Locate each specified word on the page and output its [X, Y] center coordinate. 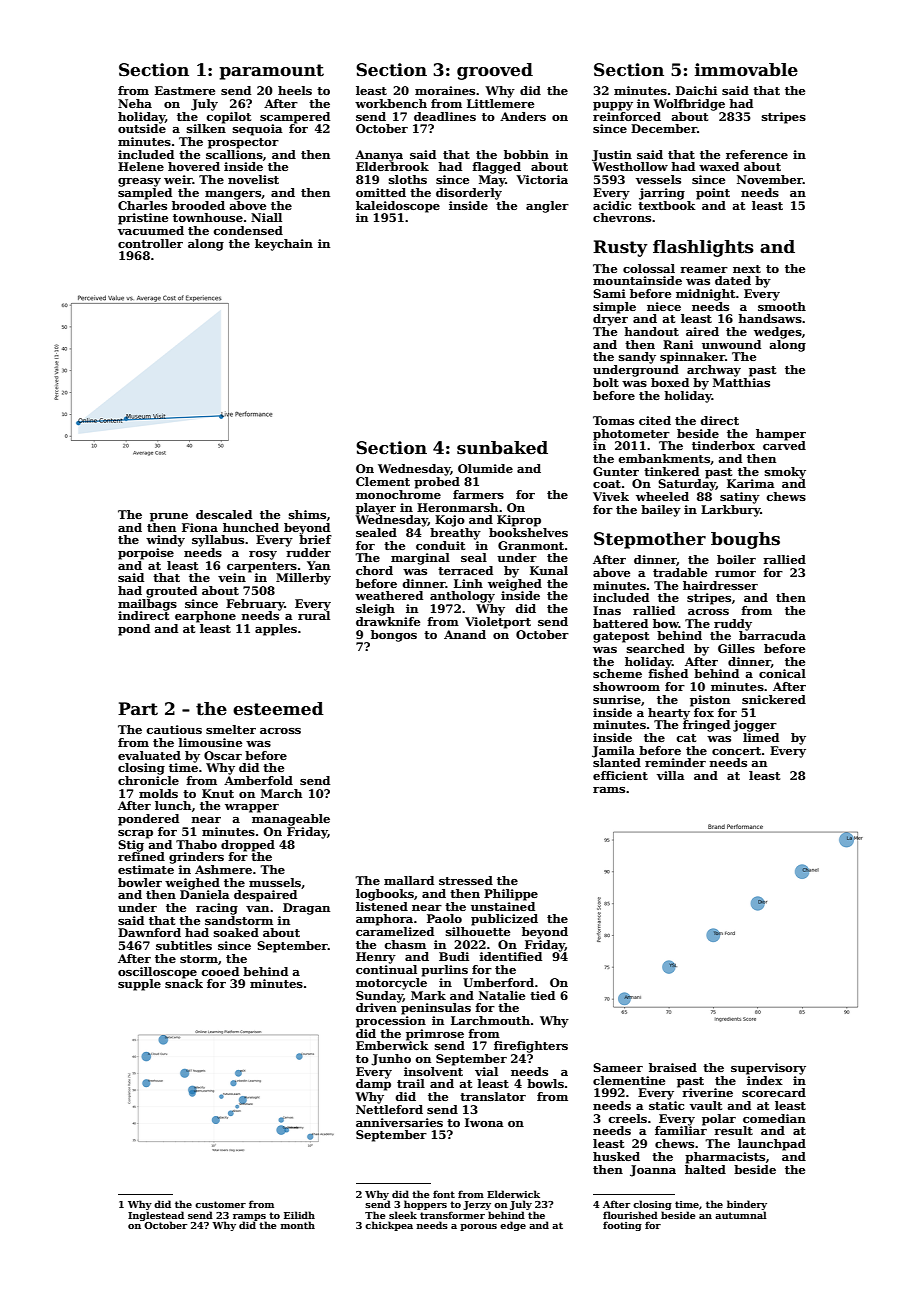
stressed [466, 880]
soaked [236, 932]
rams [609, 790]
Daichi [696, 90]
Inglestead [156, 1216]
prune [169, 517]
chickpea [389, 1226]
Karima [751, 483]
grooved [495, 71]
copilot [229, 118]
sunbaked [502, 448]
